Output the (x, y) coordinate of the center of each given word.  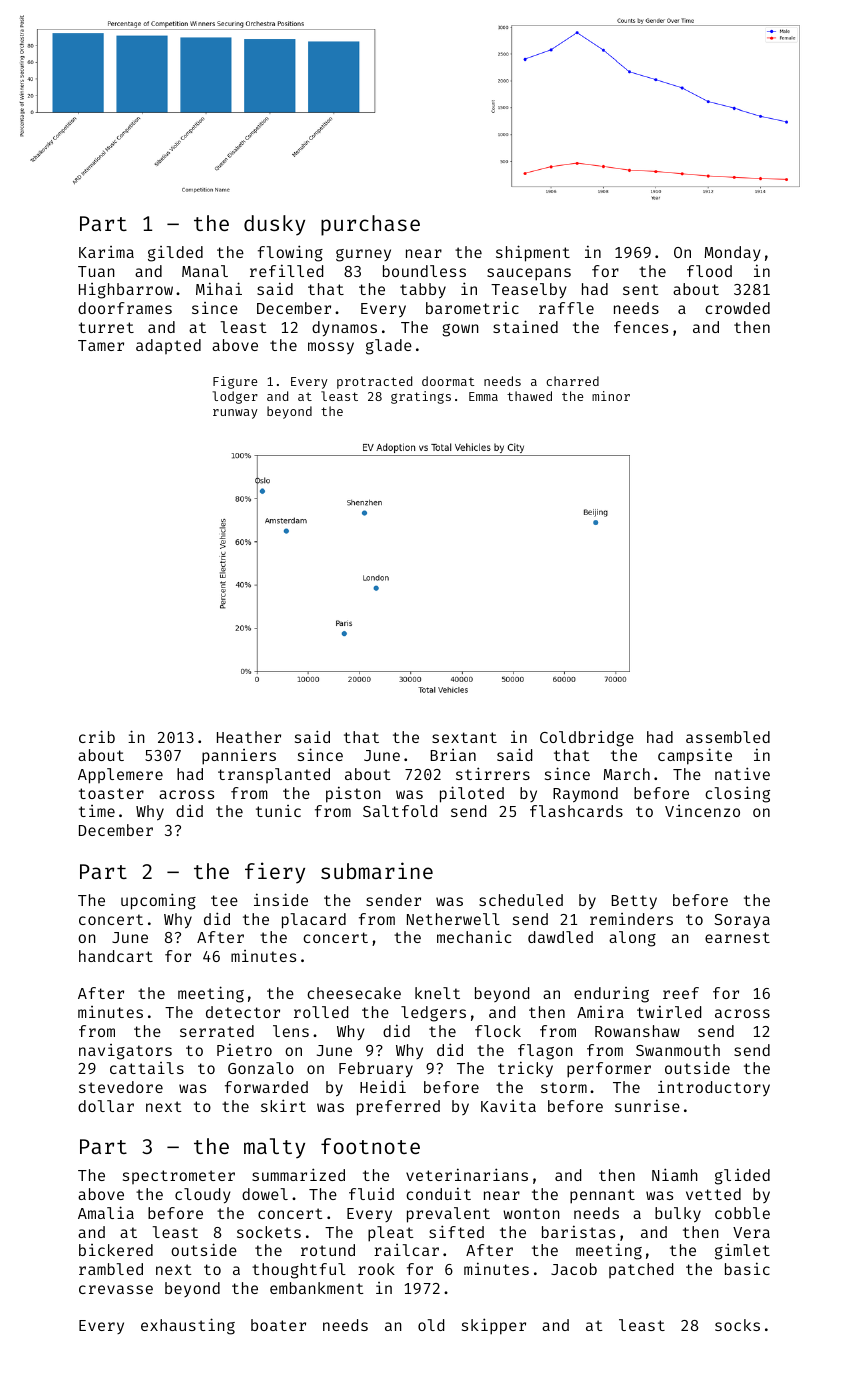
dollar (106, 1106)
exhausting (188, 1326)
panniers (239, 757)
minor (611, 396)
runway (235, 414)
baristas (578, 1231)
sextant (464, 737)
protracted (374, 382)
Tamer (101, 345)
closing (737, 794)
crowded (737, 308)
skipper (494, 1326)
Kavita (508, 1106)
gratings (421, 397)
